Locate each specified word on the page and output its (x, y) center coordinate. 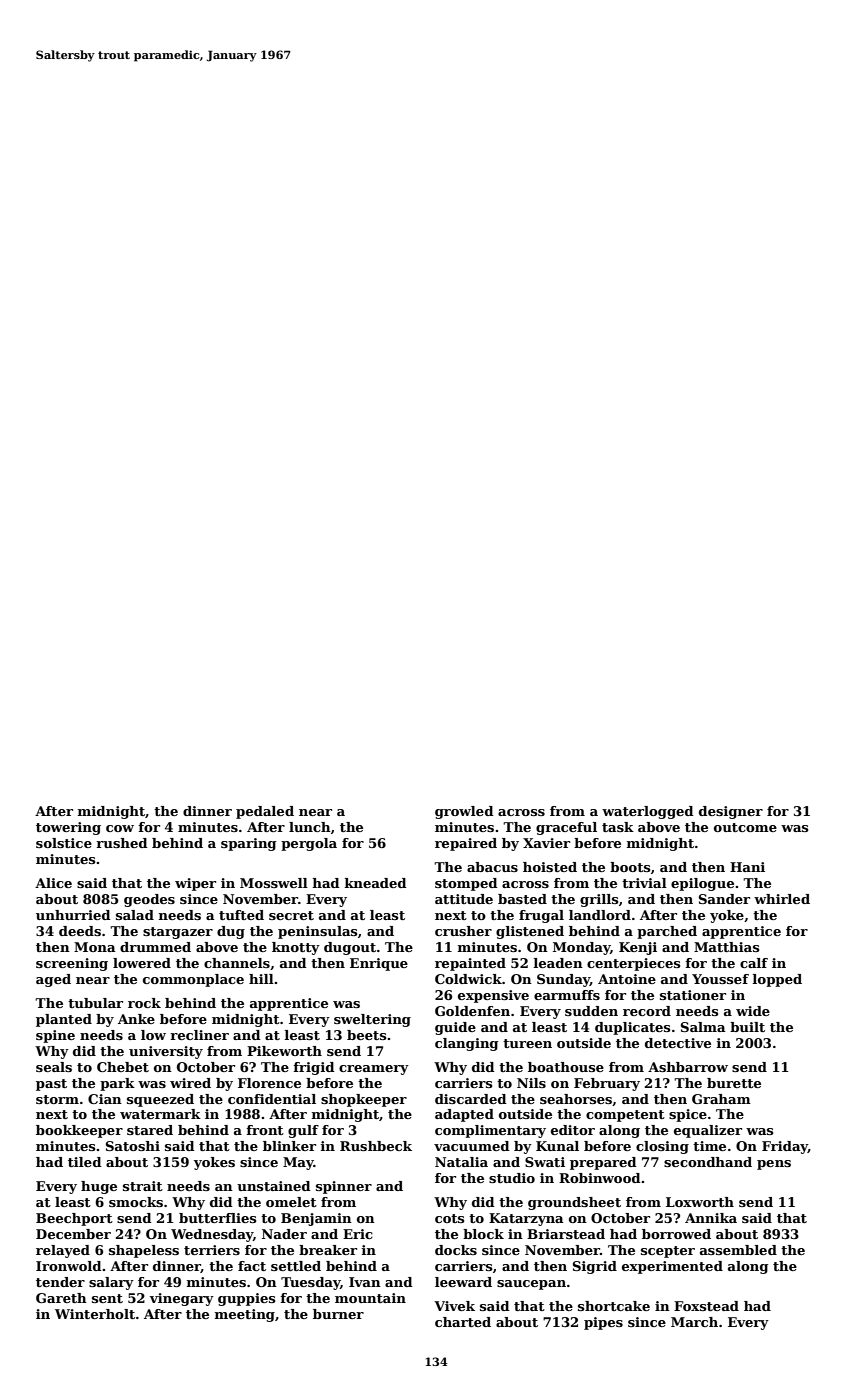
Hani (747, 867)
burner (338, 1314)
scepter (668, 1252)
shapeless (144, 1251)
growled (464, 812)
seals (54, 1067)
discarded (471, 1099)
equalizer (708, 1131)
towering (68, 828)
